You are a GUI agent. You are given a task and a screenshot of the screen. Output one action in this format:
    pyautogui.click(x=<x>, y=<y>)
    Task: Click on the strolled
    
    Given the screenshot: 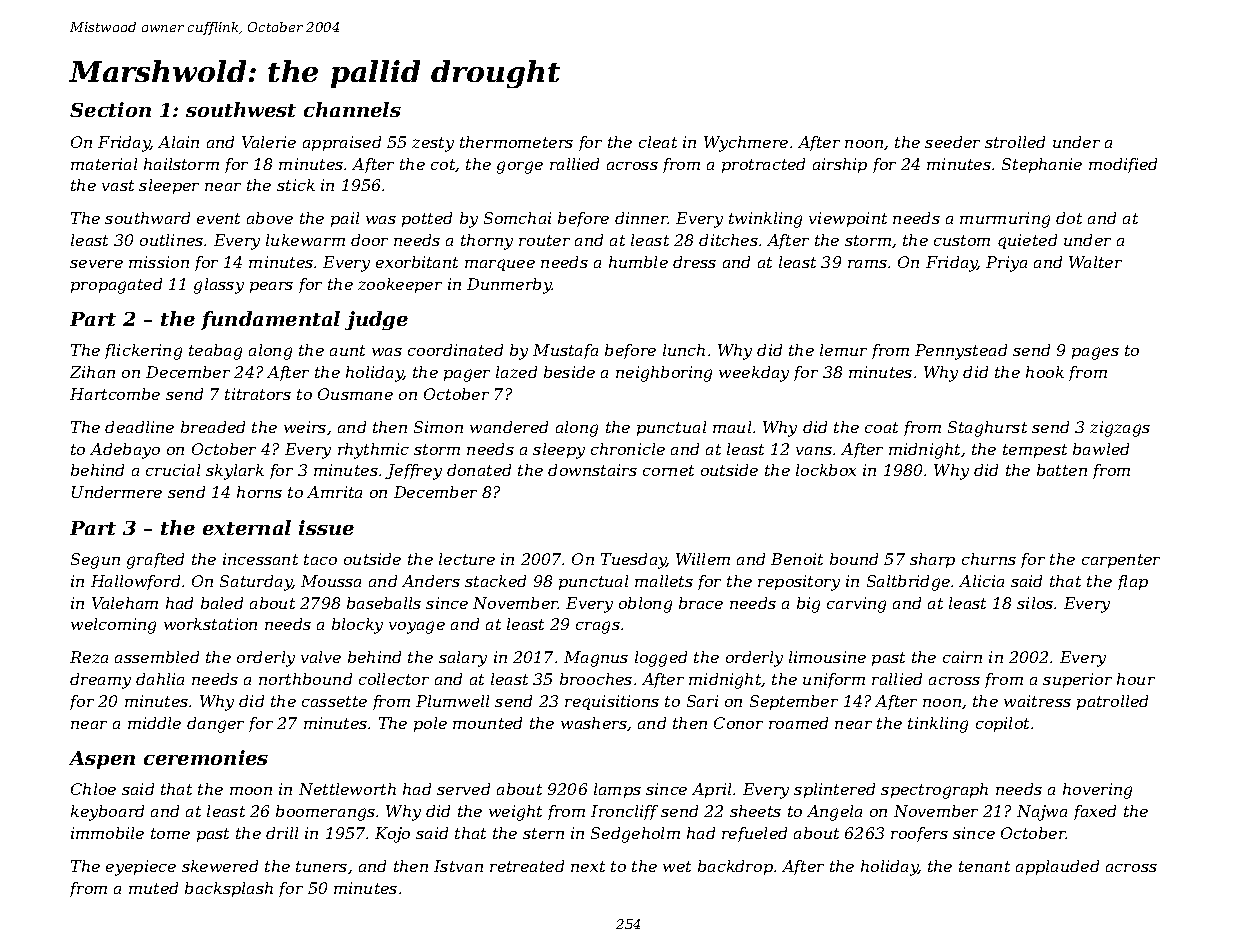 What is the action you would take?
    pyautogui.click(x=1015, y=142)
